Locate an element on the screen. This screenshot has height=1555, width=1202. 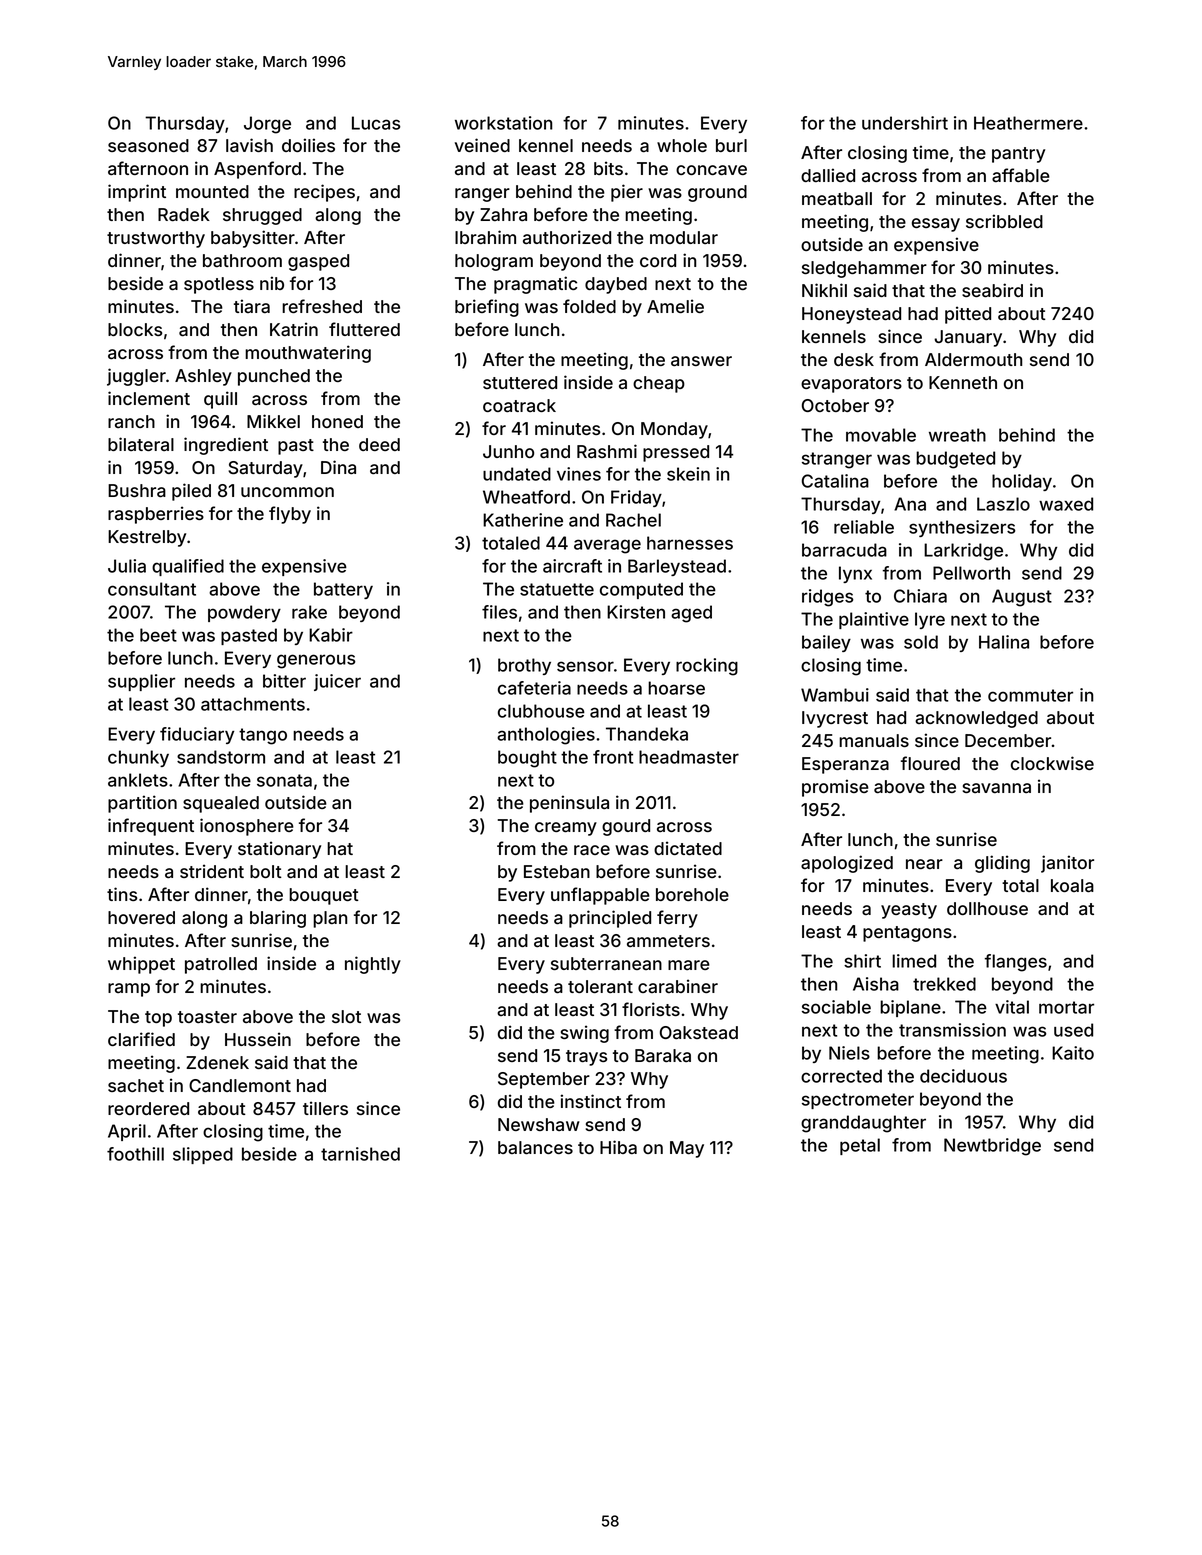
Lucas is located at coordinates (376, 123).
